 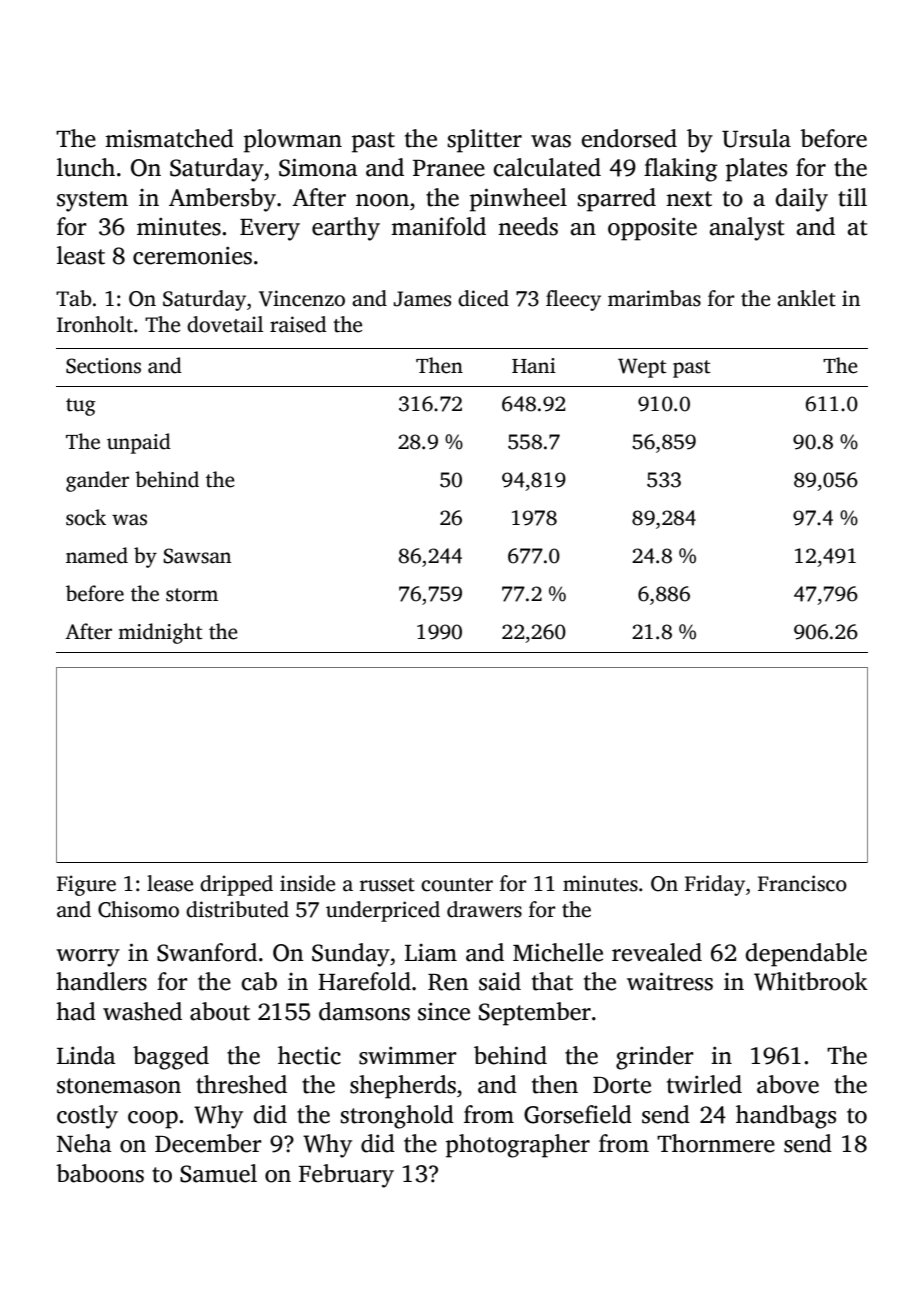 I want to click on Friday, so click(x=715, y=885).
